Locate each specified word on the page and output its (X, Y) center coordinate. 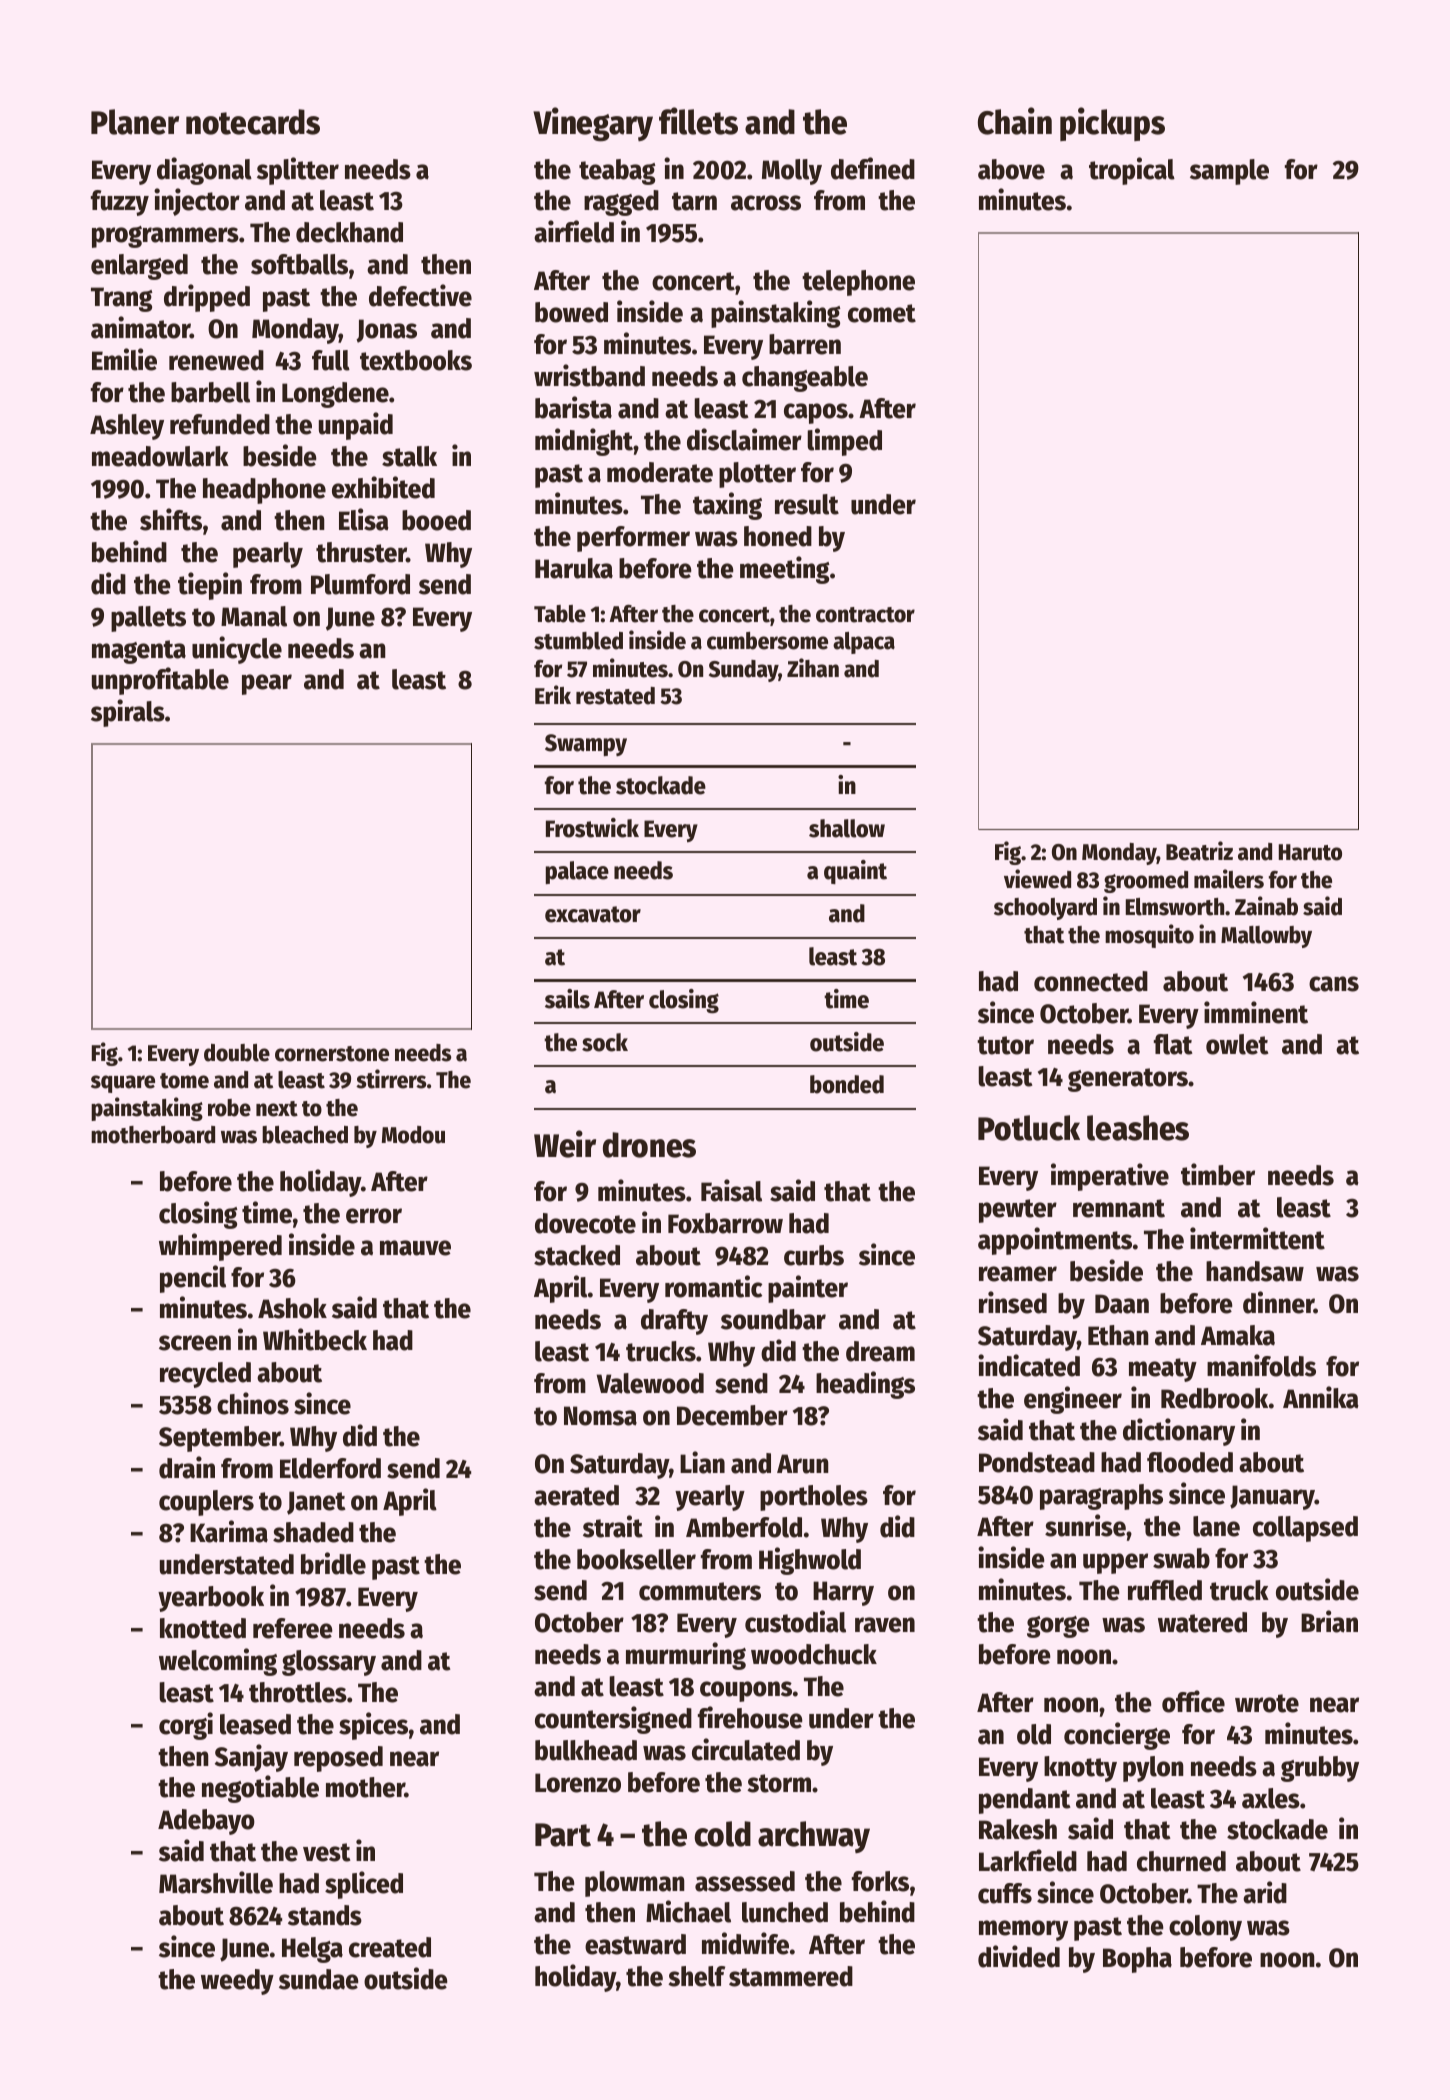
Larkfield (1028, 1860)
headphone (264, 491)
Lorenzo (578, 1783)
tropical (1132, 171)
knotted (203, 1628)
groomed (1146, 882)
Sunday (743, 671)
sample (1229, 172)
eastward (635, 1944)
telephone (858, 283)
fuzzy (120, 203)
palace (577, 872)
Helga (312, 1950)
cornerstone (332, 1054)
